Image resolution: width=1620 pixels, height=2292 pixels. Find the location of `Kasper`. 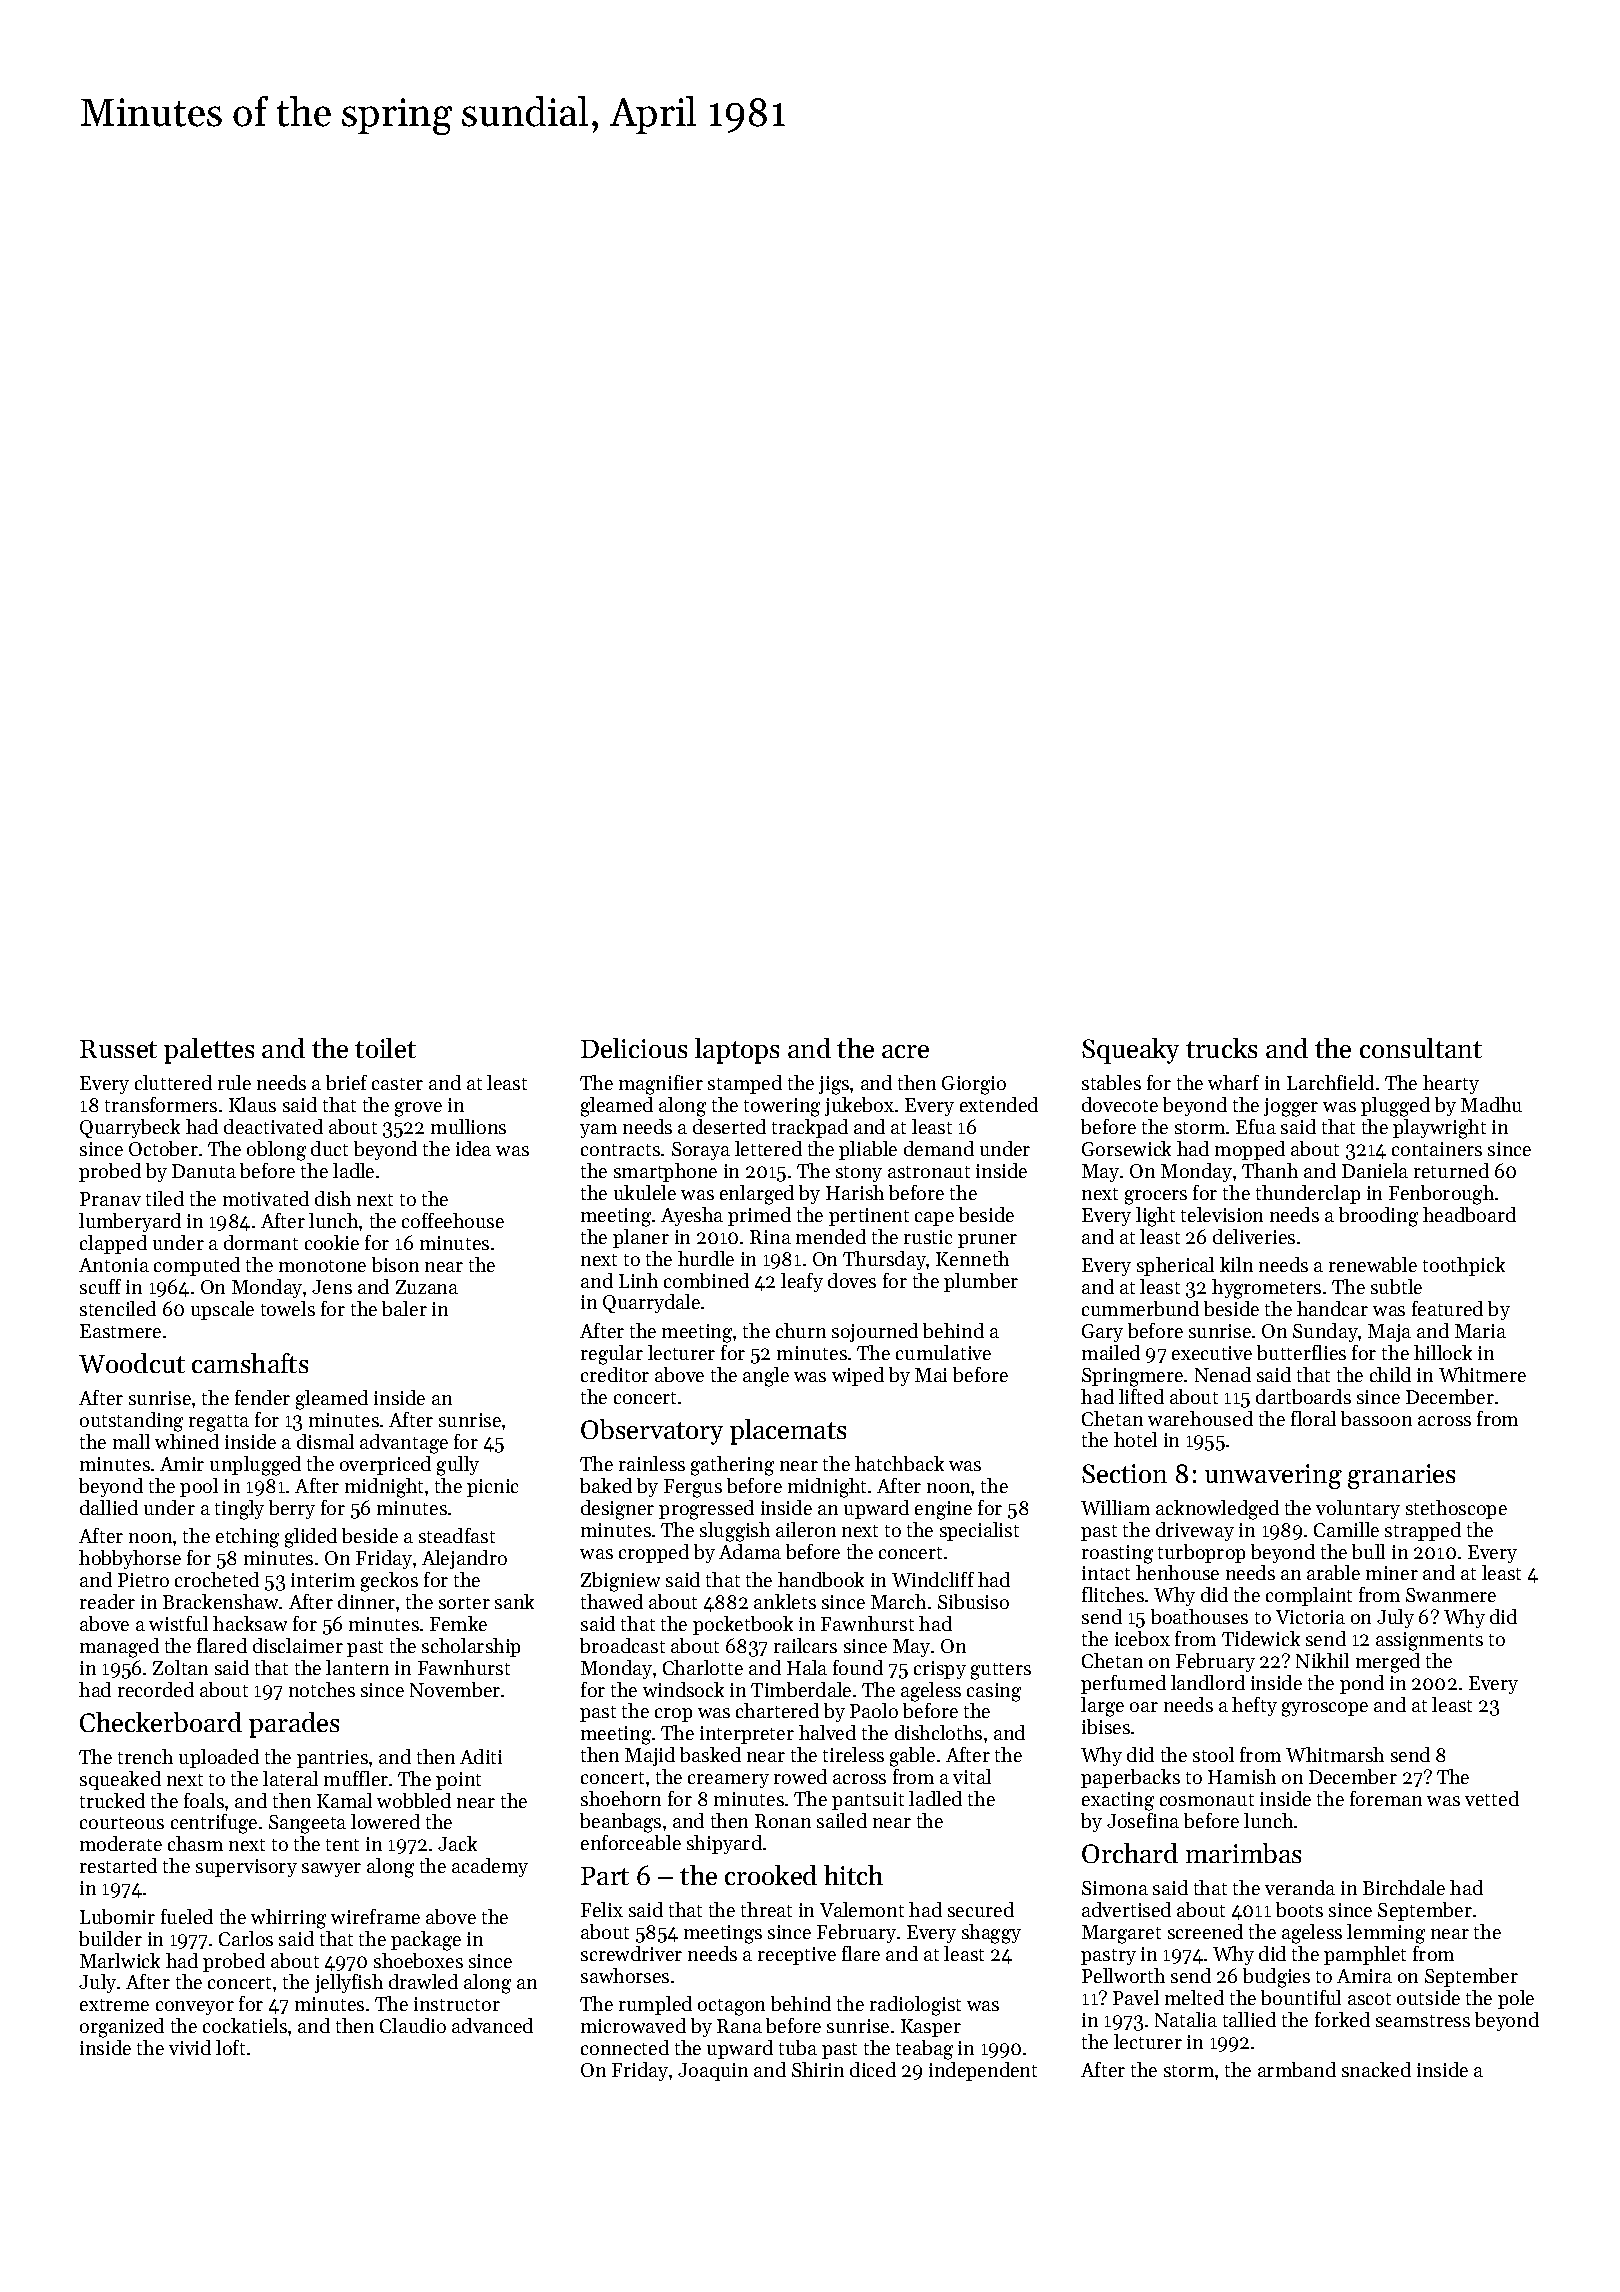

Kasper is located at coordinates (931, 2028).
